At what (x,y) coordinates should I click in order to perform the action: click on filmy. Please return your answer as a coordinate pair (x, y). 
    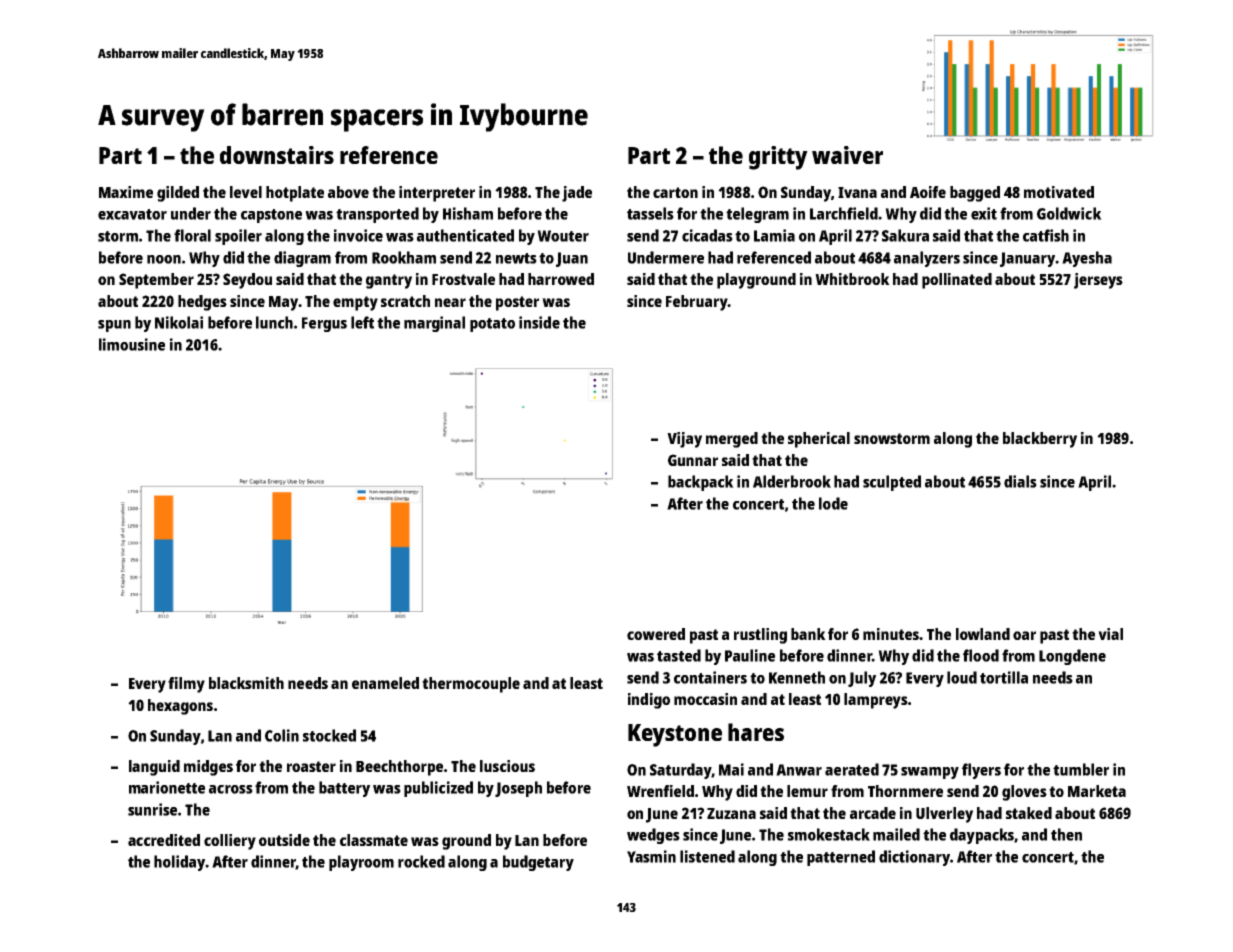
    Looking at the image, I should click on (186, 685).
